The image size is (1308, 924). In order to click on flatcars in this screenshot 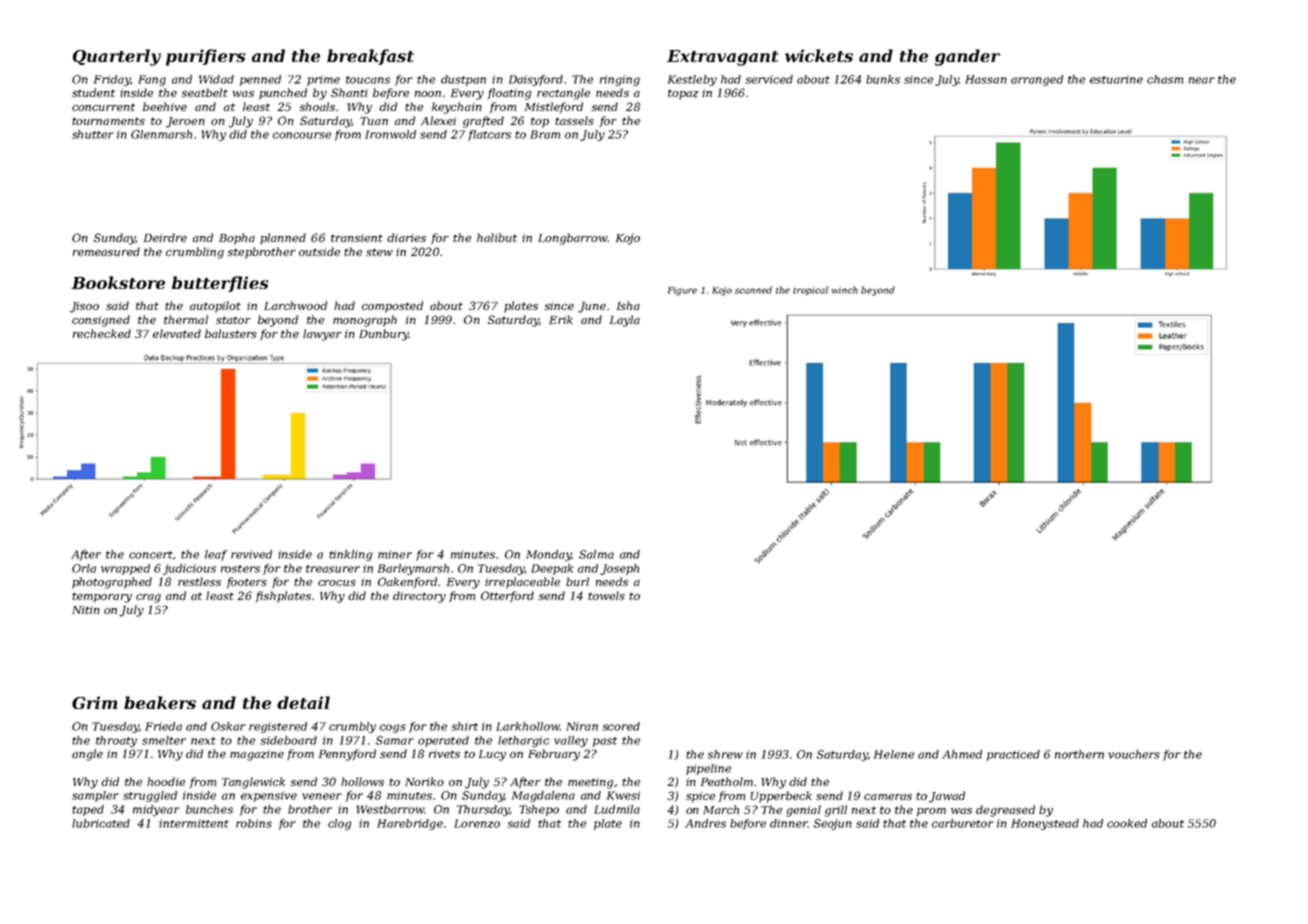, I will do `click(489, 135)`.
